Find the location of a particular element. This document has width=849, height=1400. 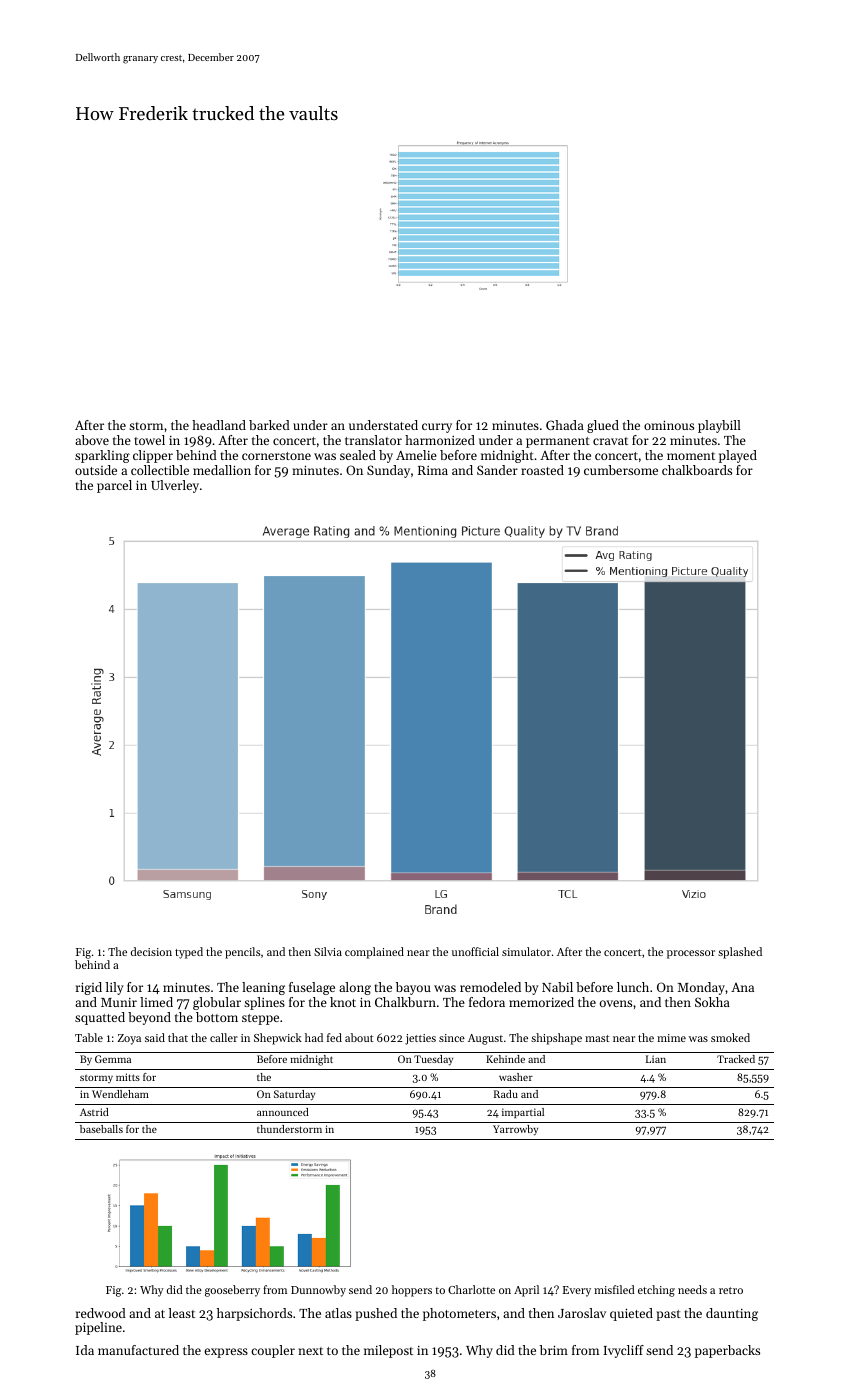

played is located at coordinates (738, 456).
